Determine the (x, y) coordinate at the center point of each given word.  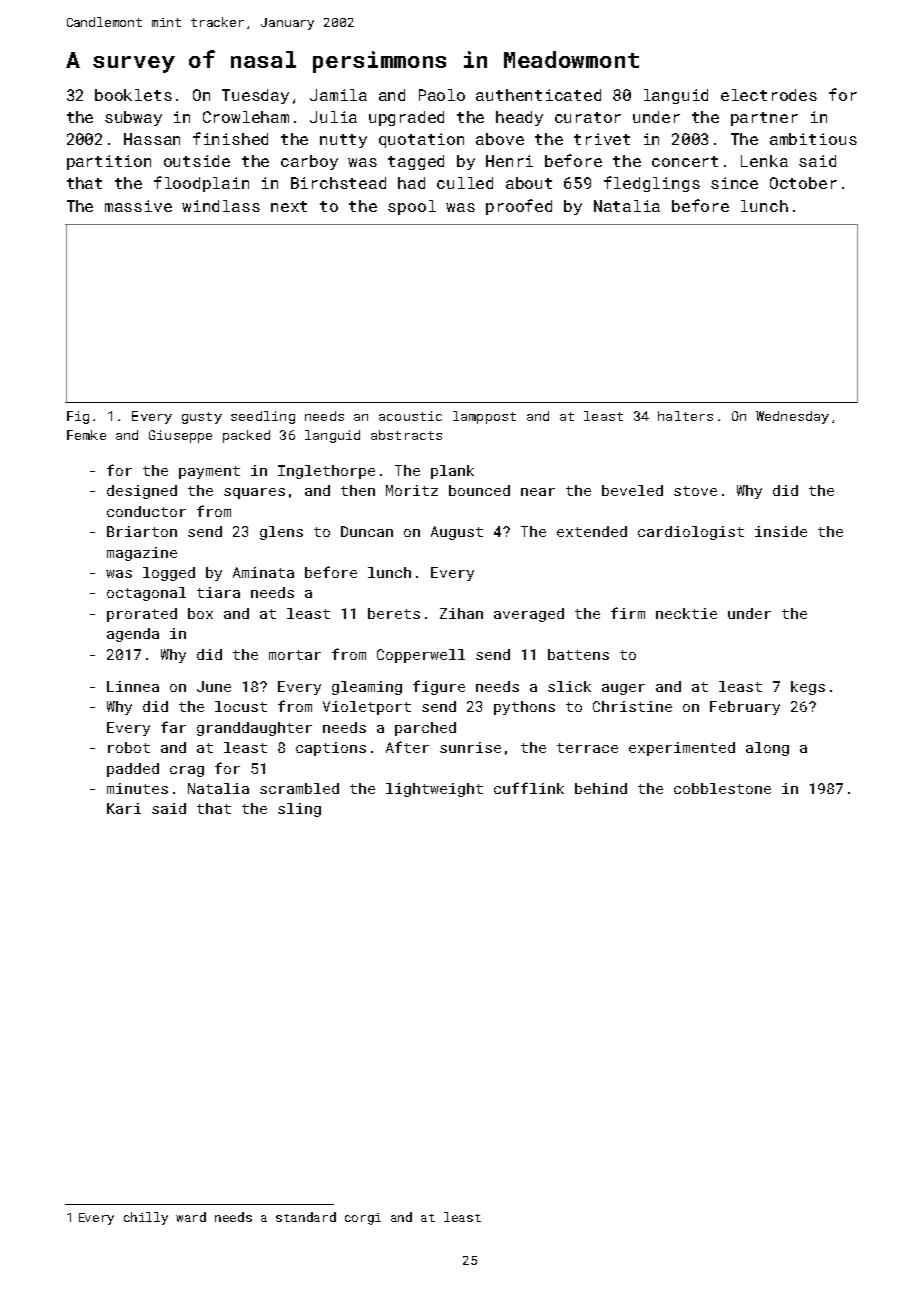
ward (191, 1217)
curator (588, 117)
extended (592, 531)
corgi (363, 1219)
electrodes (769, 95)
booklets (133, 95)
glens (281, 533)
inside (781, 531)
